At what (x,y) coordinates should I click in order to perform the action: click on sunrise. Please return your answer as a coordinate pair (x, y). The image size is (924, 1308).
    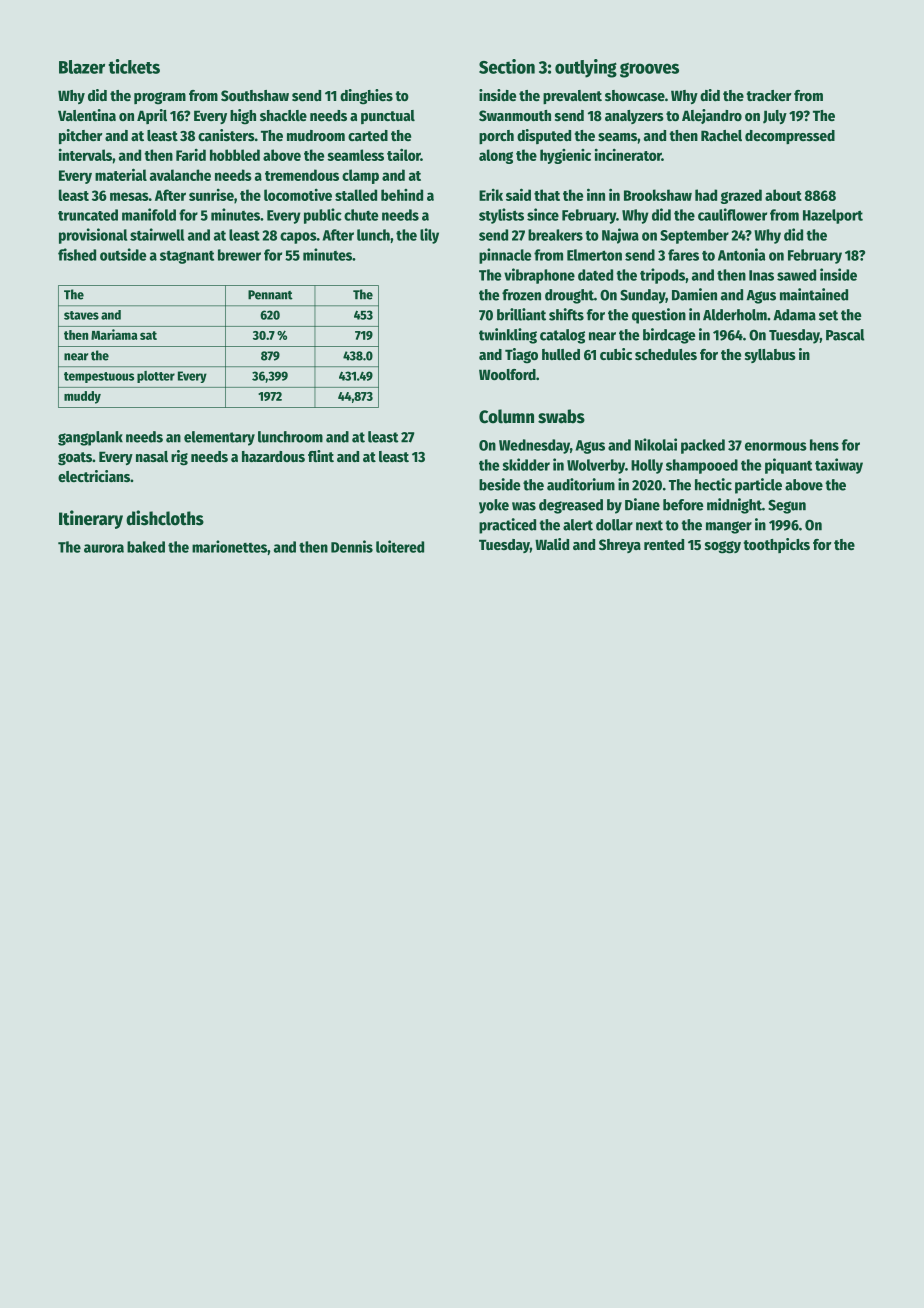
    Looking at the image, I should click on (211, 194).
